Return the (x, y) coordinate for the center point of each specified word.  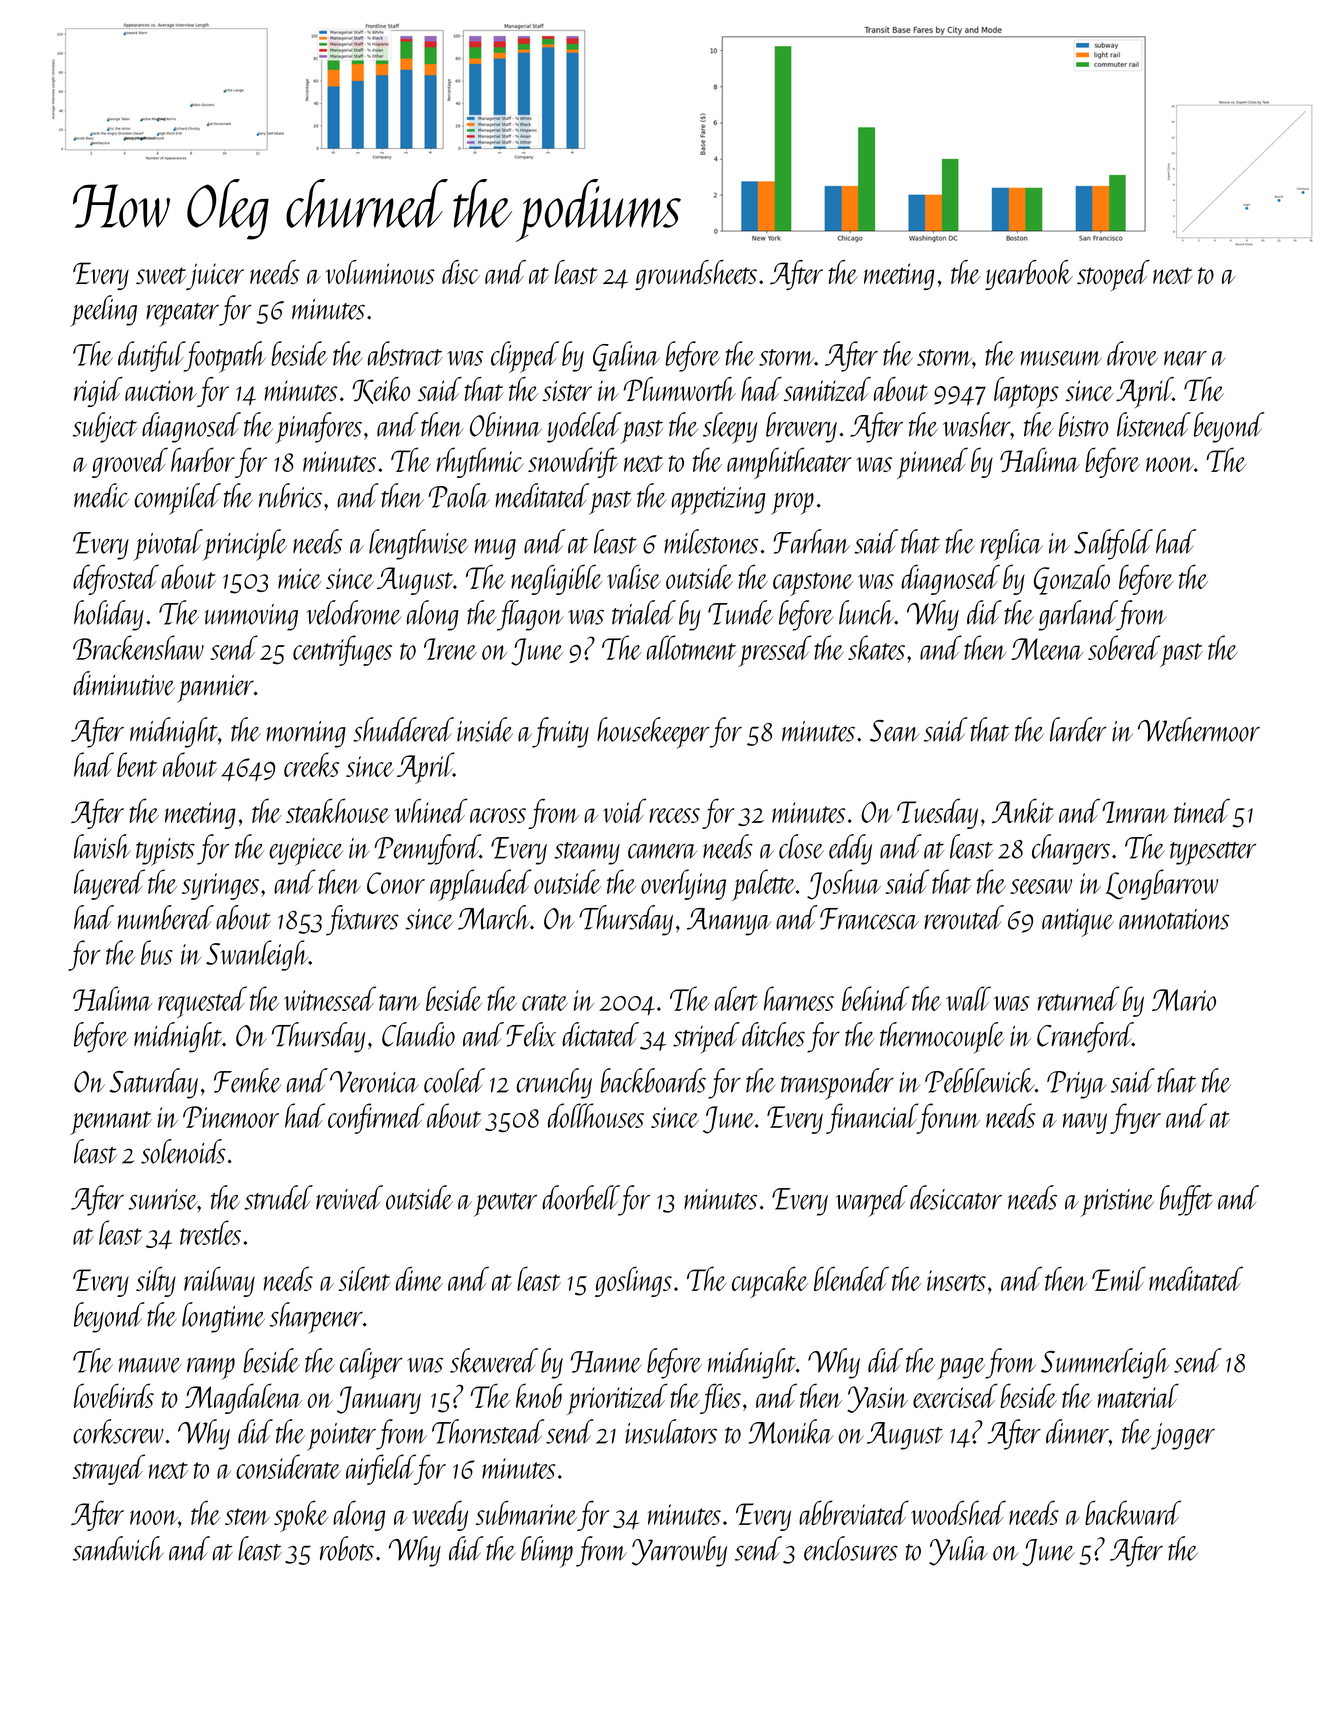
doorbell (580, 1197)
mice (300, 578)
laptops (1026, 392)
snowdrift (573, 462)
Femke (247, 1080)
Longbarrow (1161, 884)
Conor (396, 883)
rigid (98, 392)
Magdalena (243, 1398)
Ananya (729, 922)
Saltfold (1113, 544)
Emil (1119, 1278)
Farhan (811, 541)
